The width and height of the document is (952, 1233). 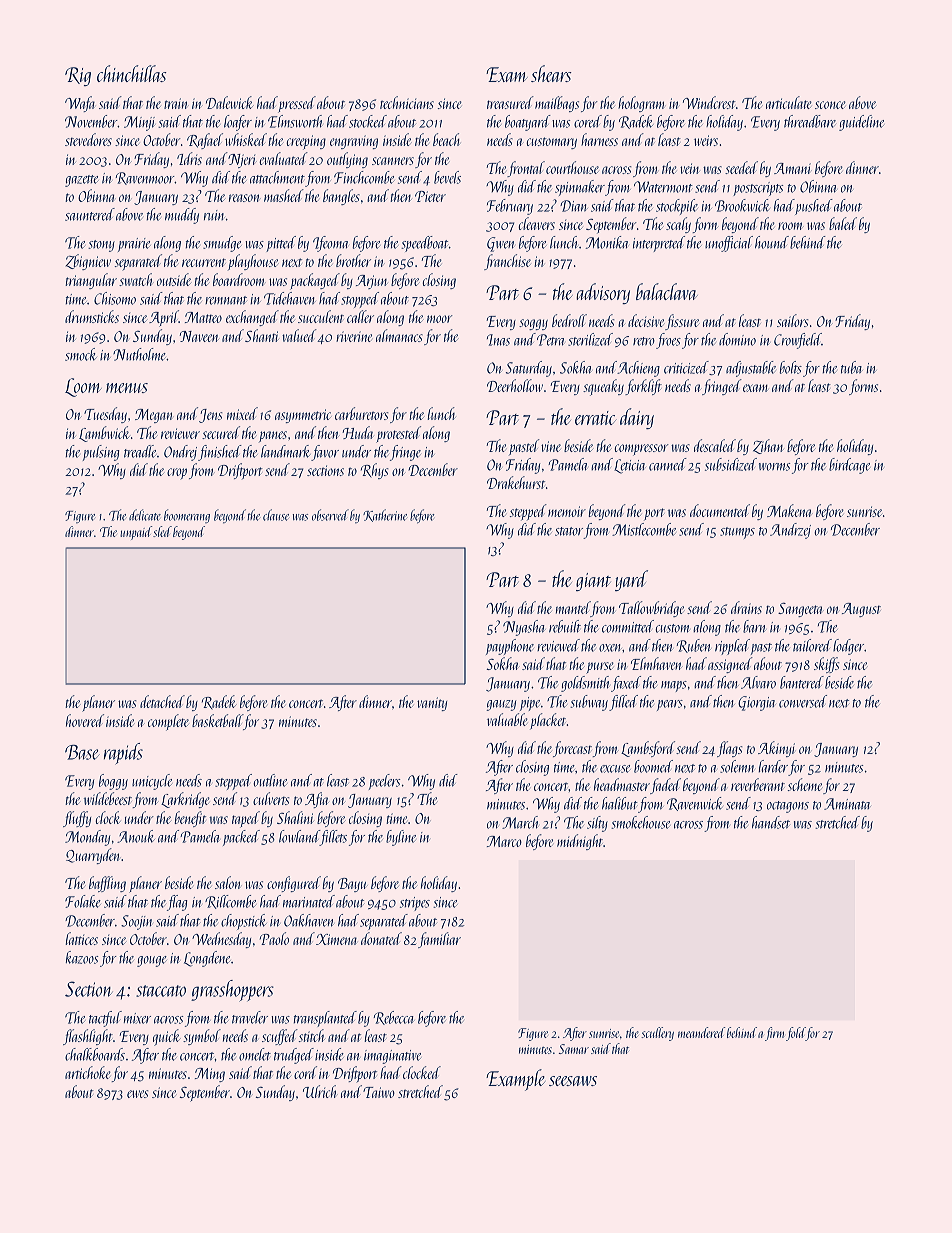 What do you see at coordinates (526, 169) in the document?
I see `frontal` at bounding box center [526, 169].
